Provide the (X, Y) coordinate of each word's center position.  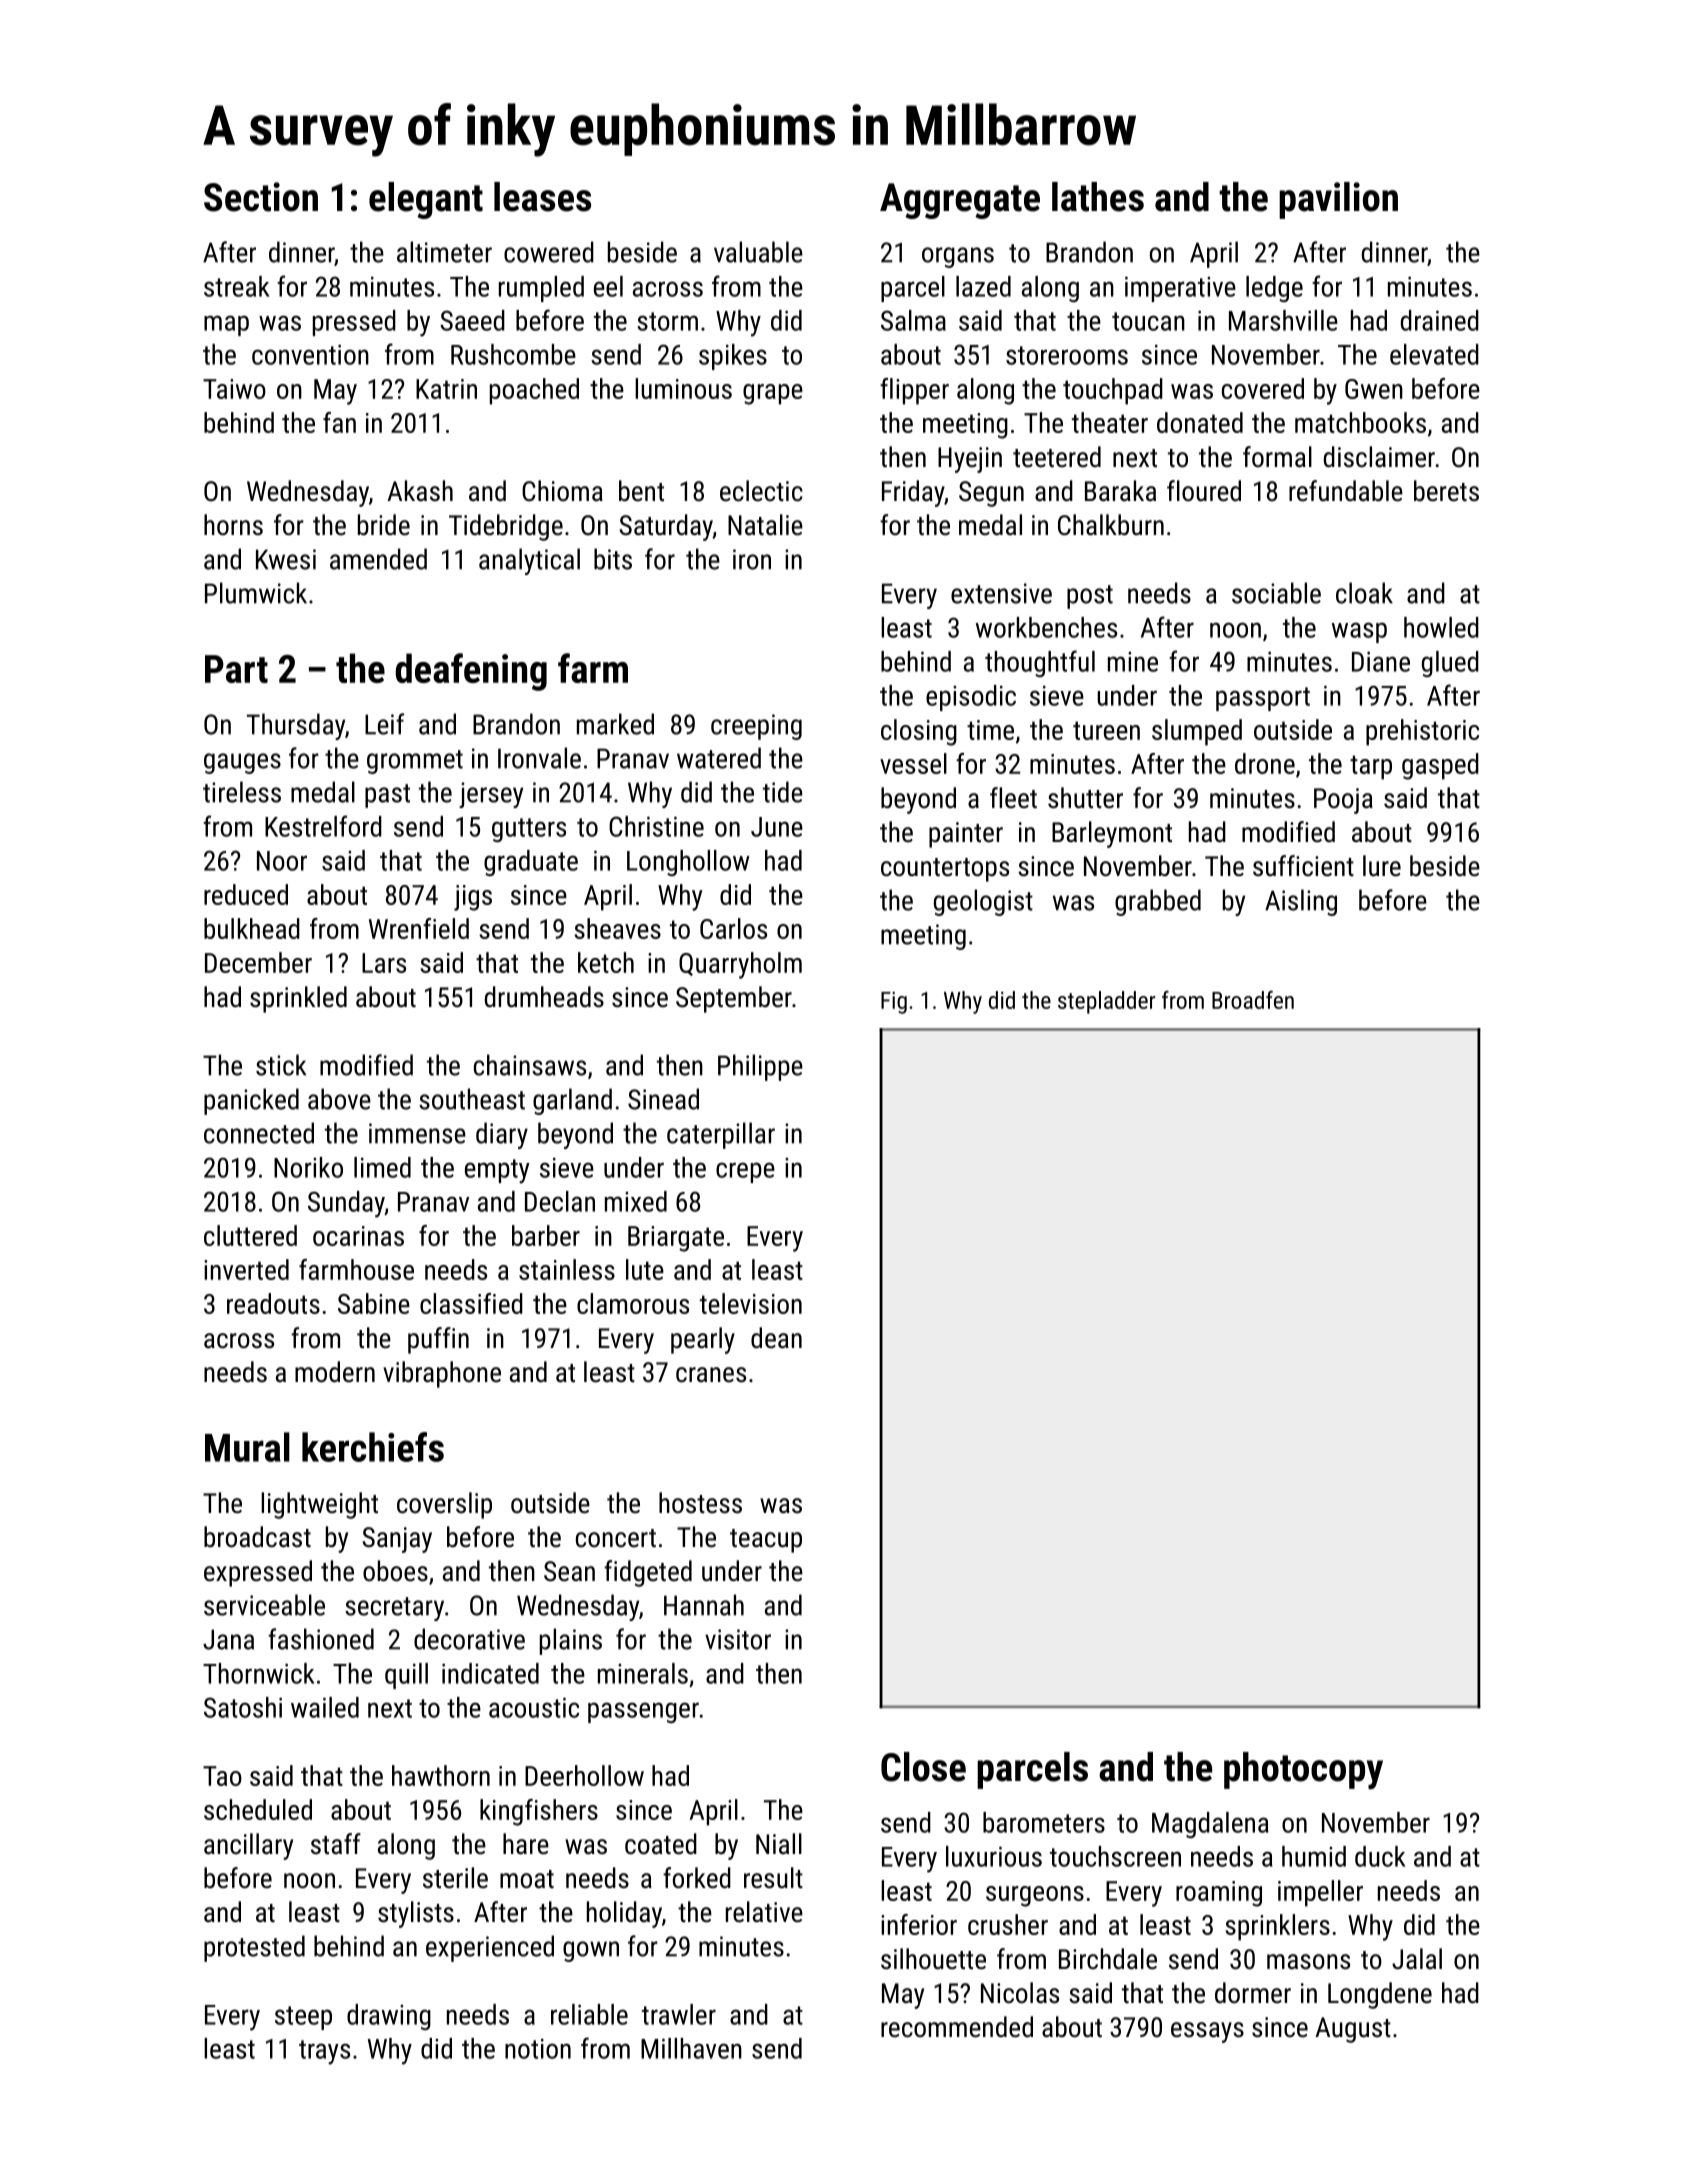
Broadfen (1253, 1000)
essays (1207, 2032)
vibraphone (442, 1374)
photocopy (1303, 1771)
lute (645, 1269)
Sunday (346, 1204)
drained (1440, 320)
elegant (426, 200)
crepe (745, 1172)
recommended (957, 2027)
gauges (242, 763)
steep (303, 2018)
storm (667, 321)
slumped (1197, 732)
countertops (945, 870)
